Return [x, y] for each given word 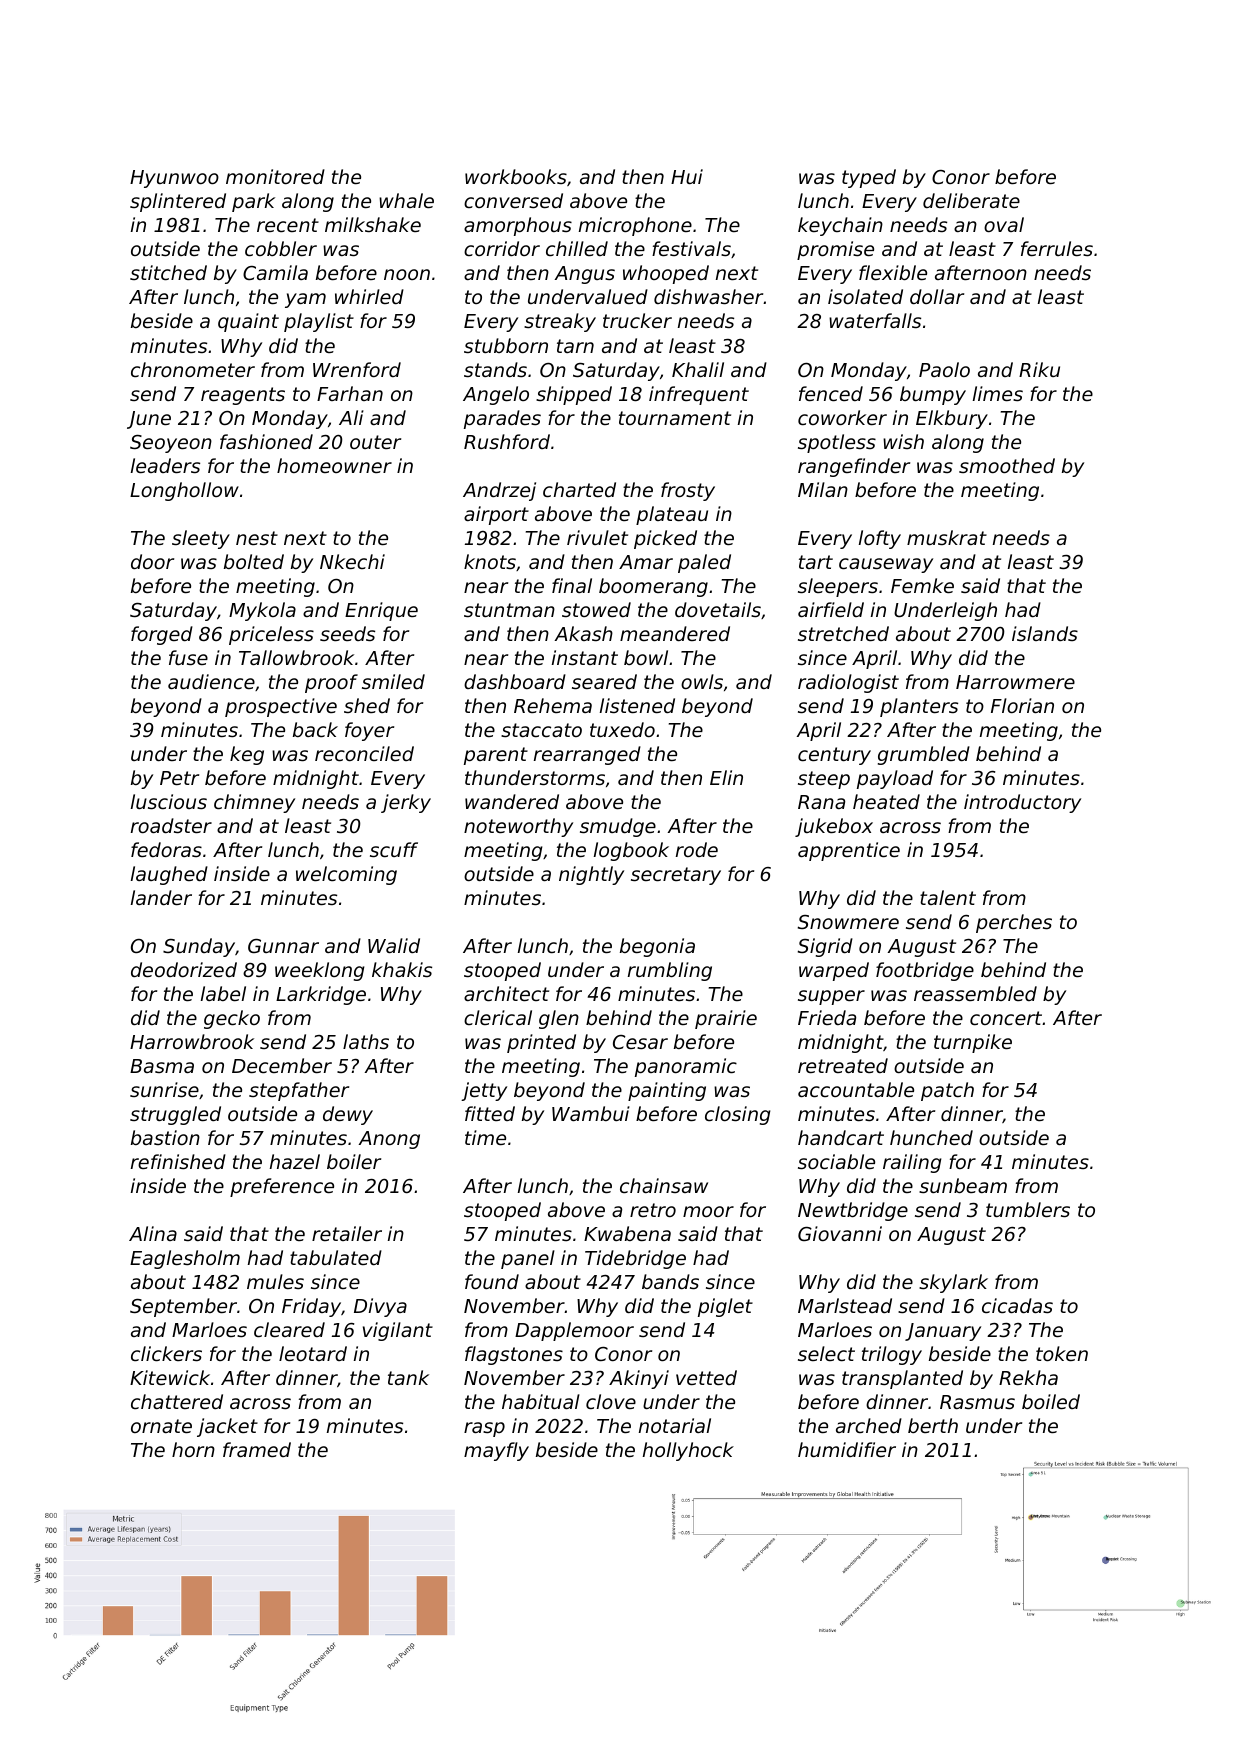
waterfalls [875, 320]
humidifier [847, 1449]
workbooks [516, 176]
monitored [275, 176]
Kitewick [170, 1377]
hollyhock [688, 1451]
